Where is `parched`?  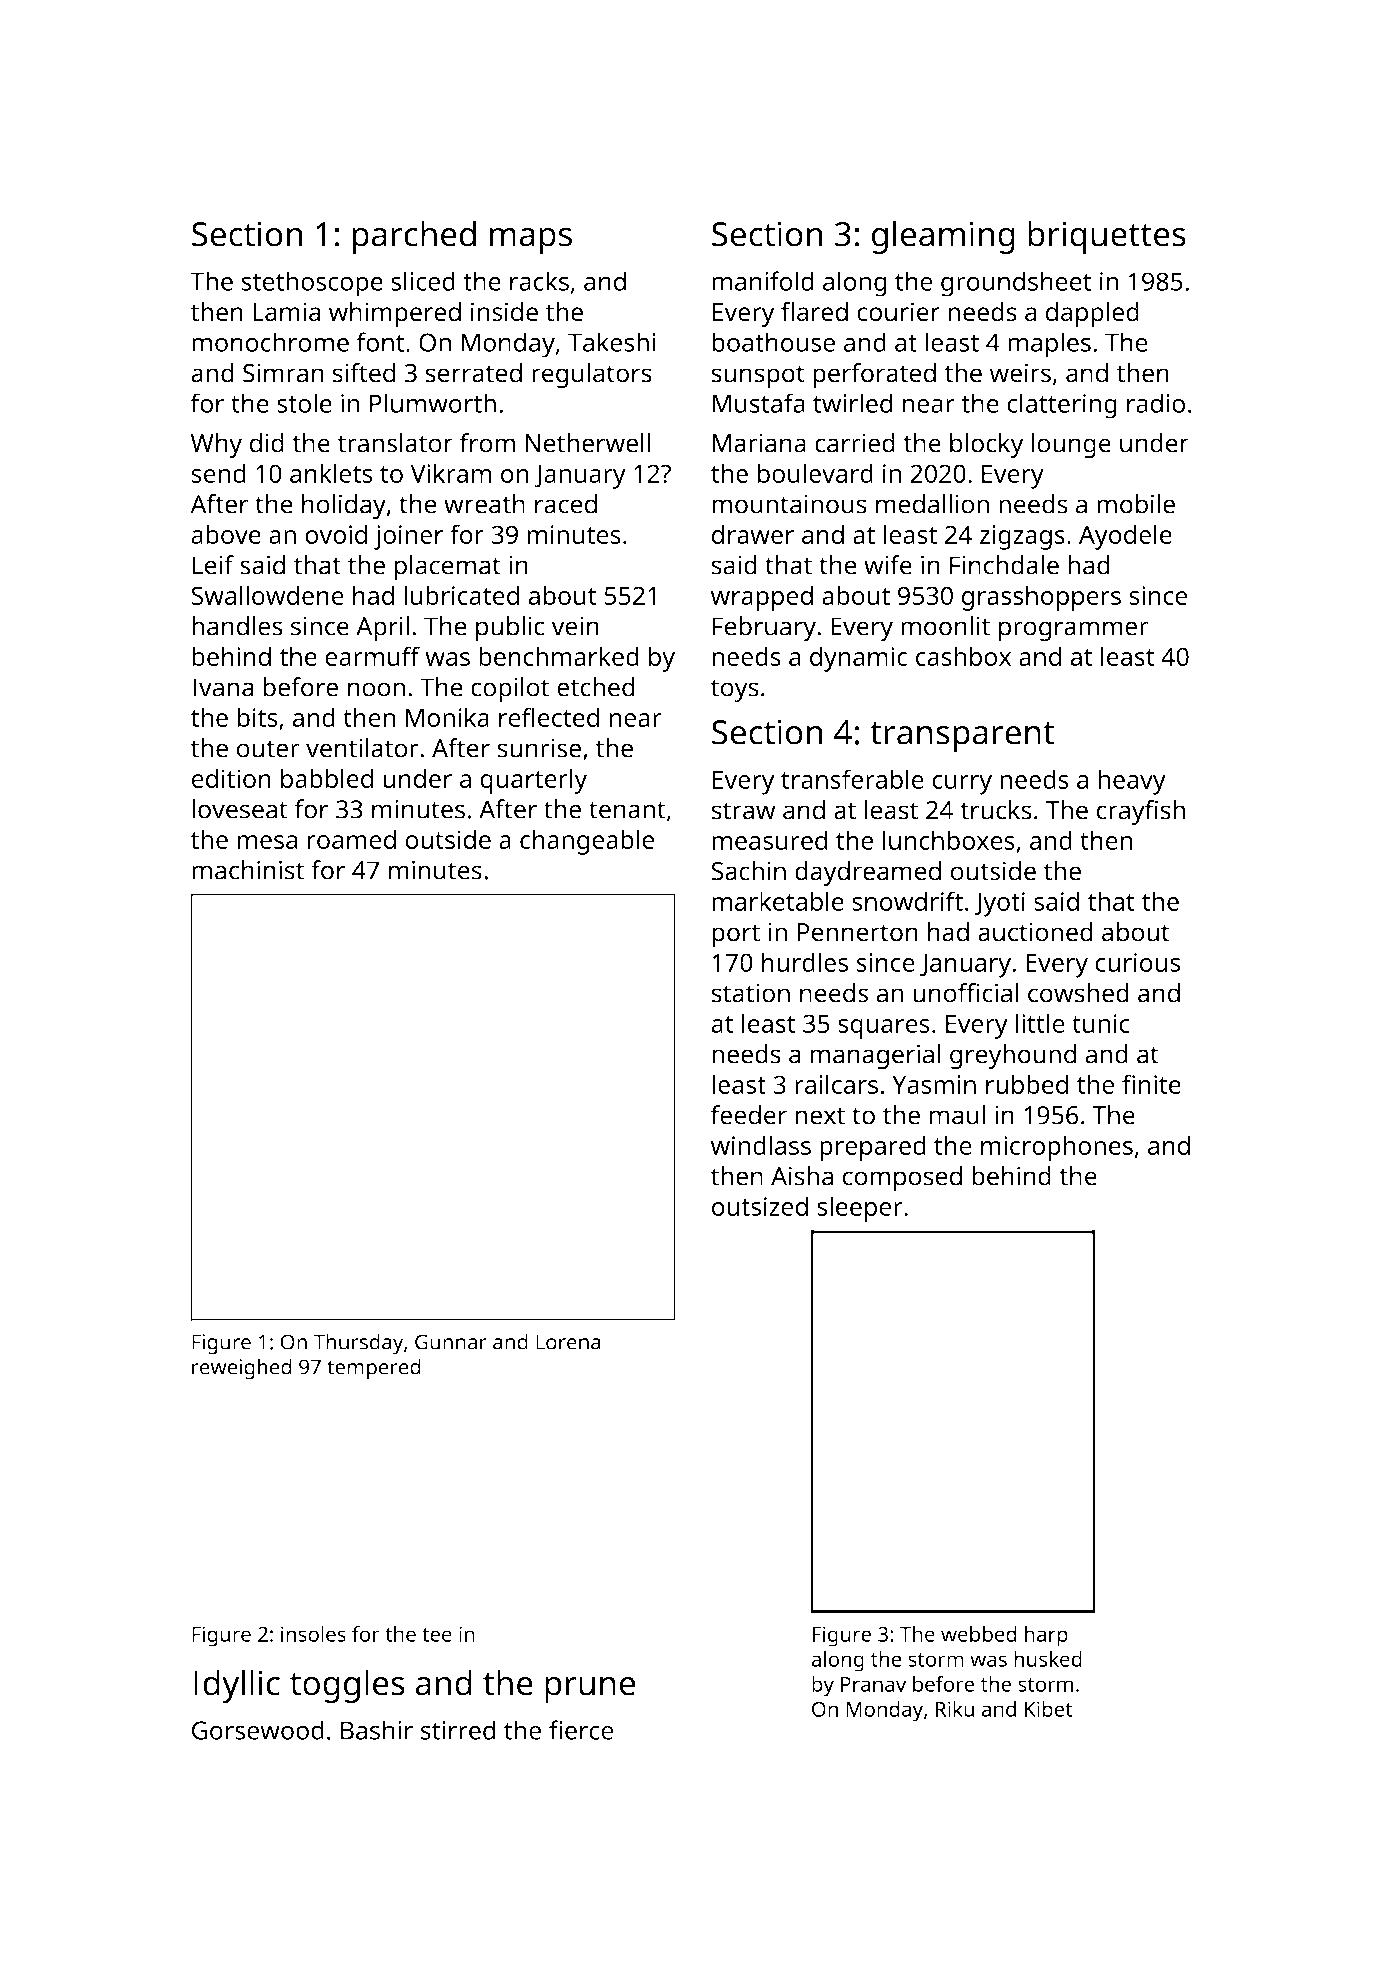
parched is located at coordinates (414, 237).
